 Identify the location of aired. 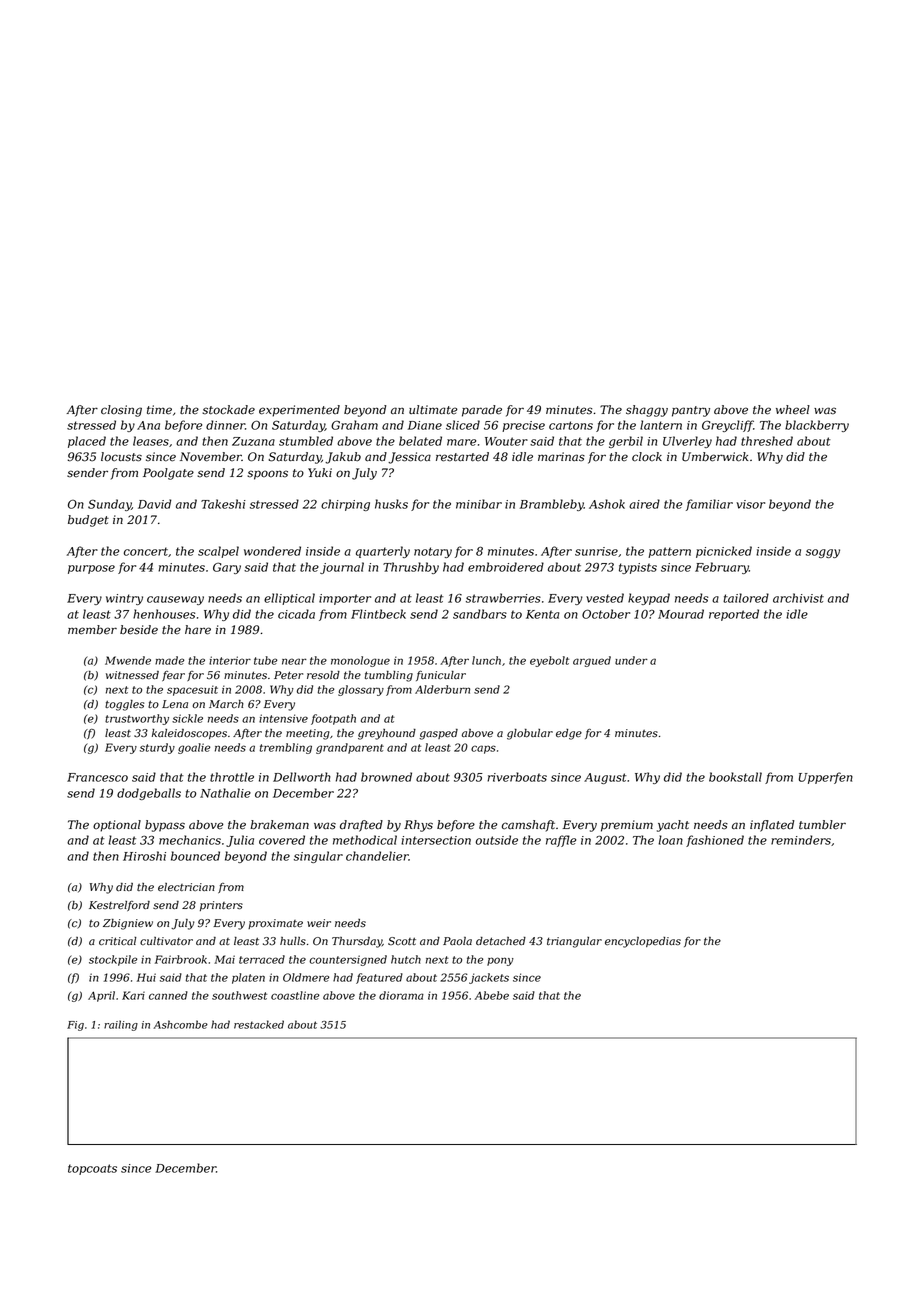
(644, 504).
